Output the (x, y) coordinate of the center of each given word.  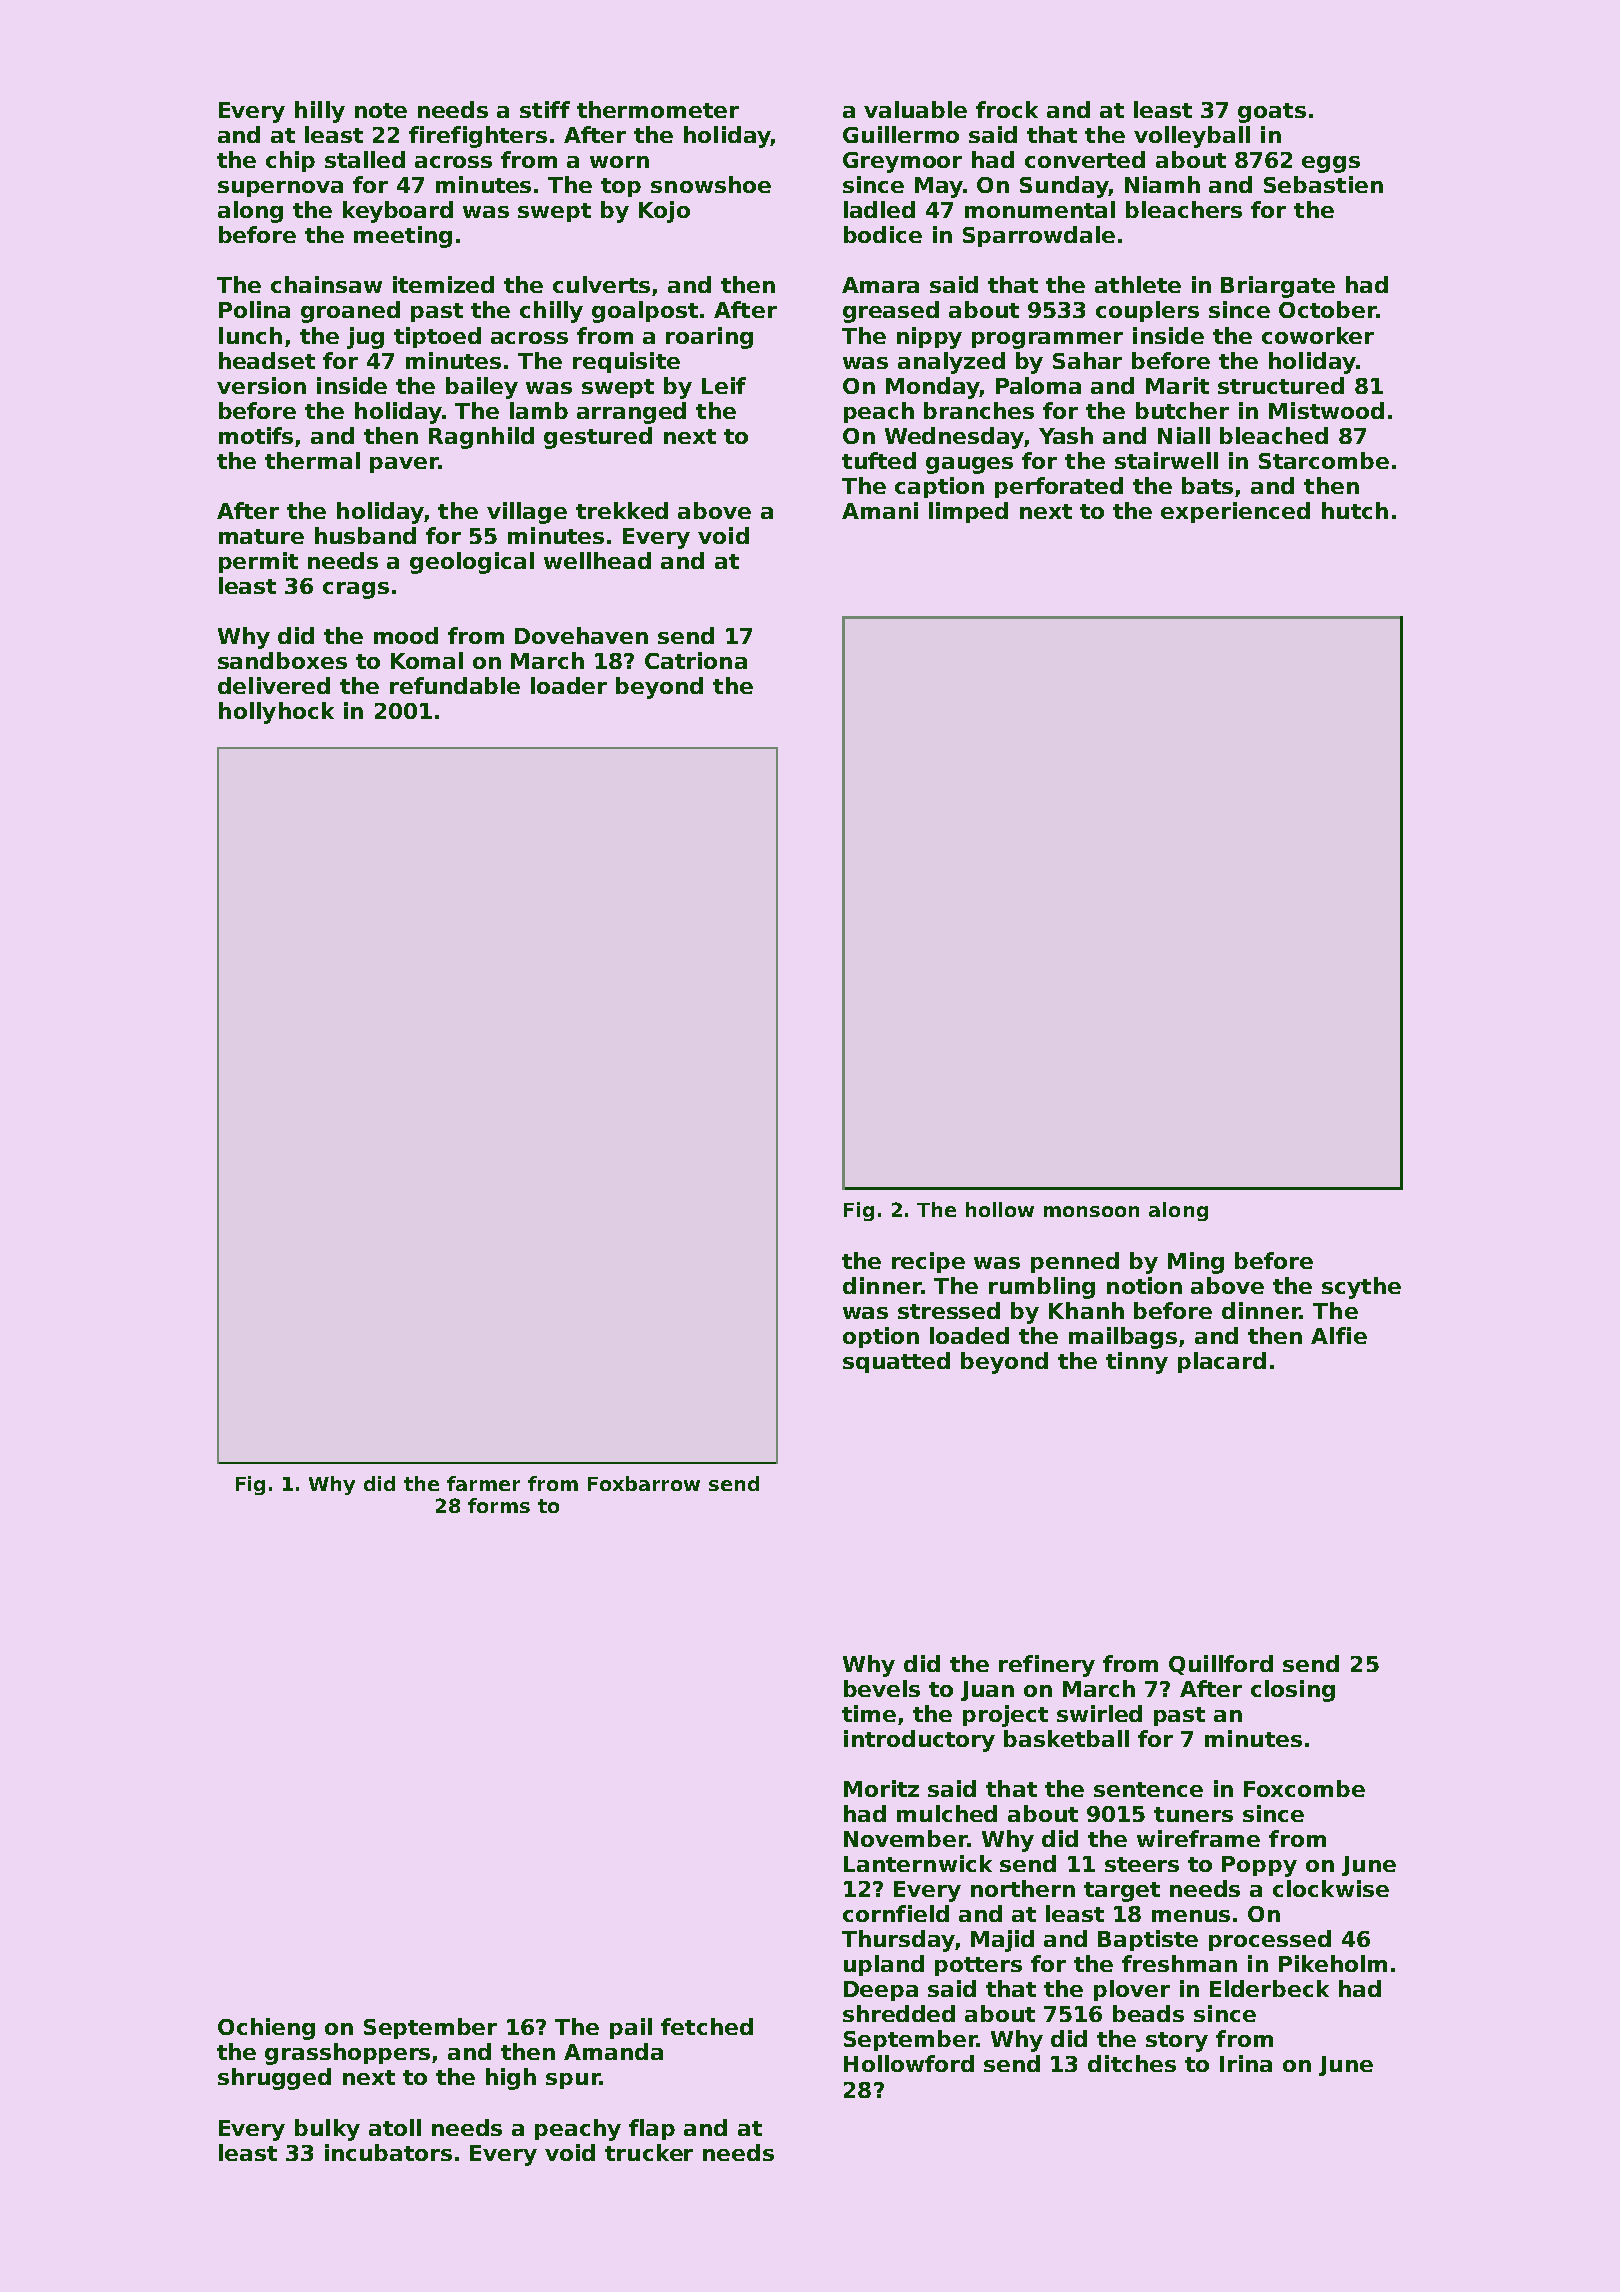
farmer (483, 1483)
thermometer (658, 109)
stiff (545, 109)
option (881, 1337)
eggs (1331, 164)
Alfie (1339, 1335)
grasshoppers (347, 2054)
